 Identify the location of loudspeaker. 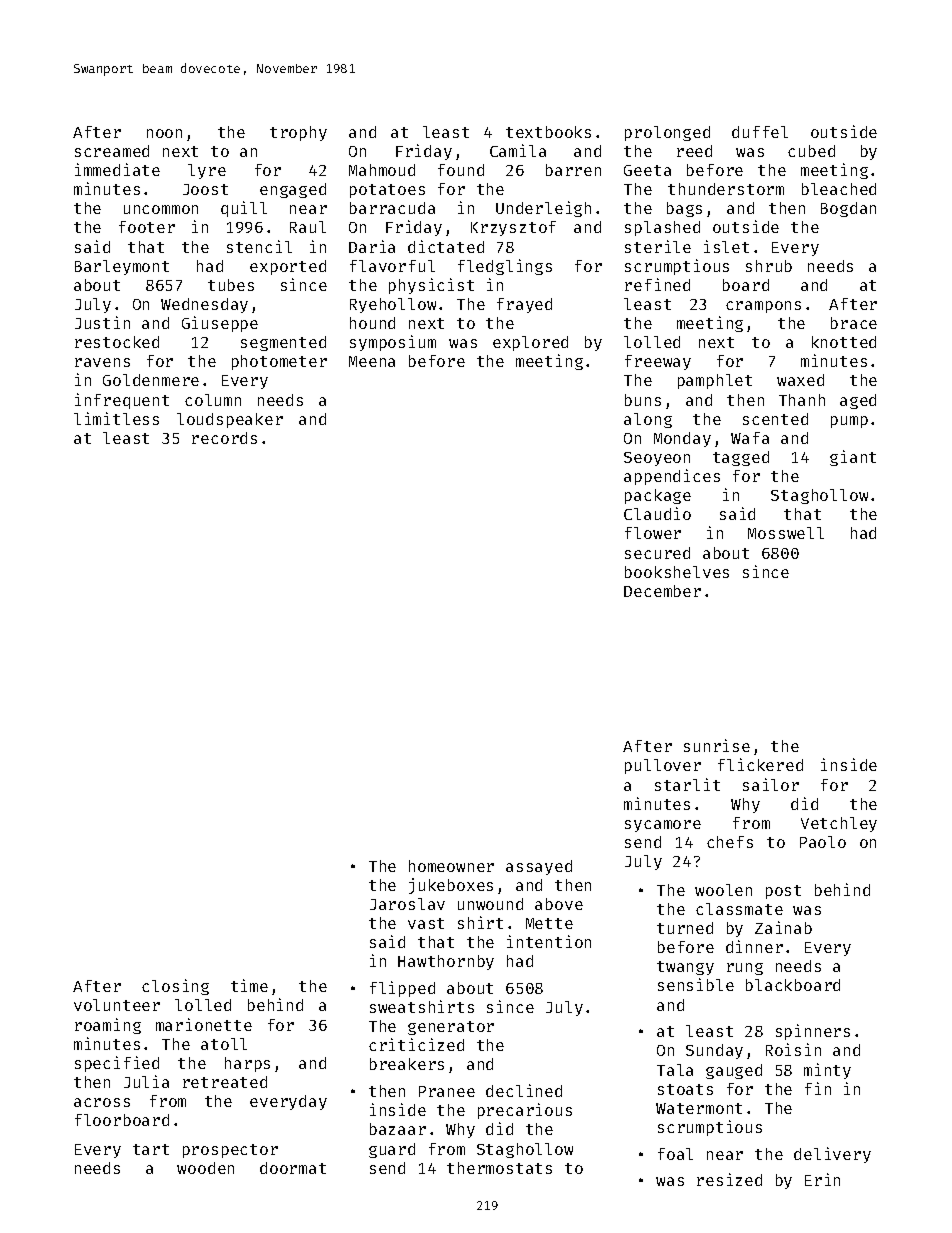
(230, 420).
